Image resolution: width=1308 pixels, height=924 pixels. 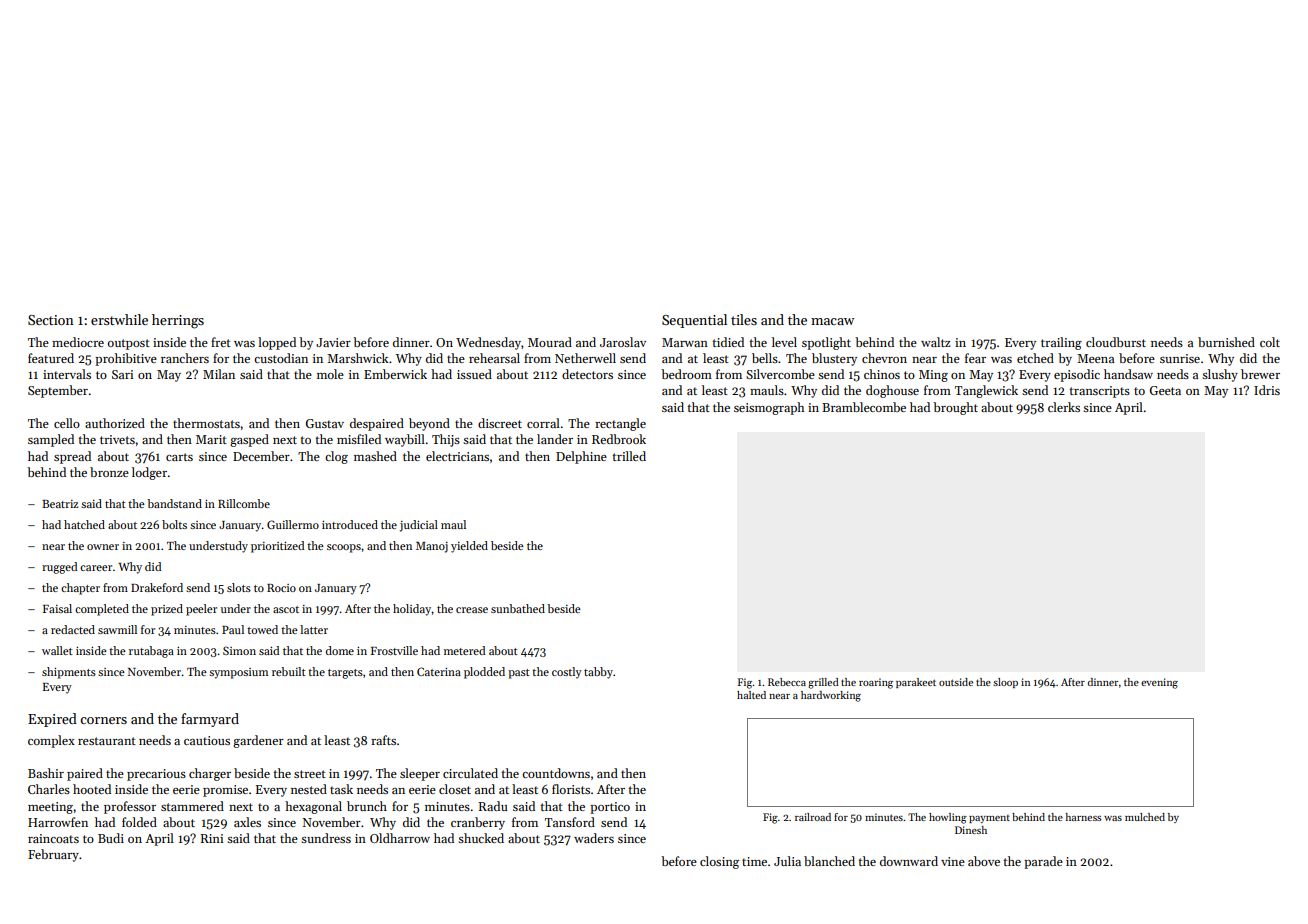 What do you see at coordinates (119, 319) in the image?
I see `erstwhile` at bounding box center [119, 319].
